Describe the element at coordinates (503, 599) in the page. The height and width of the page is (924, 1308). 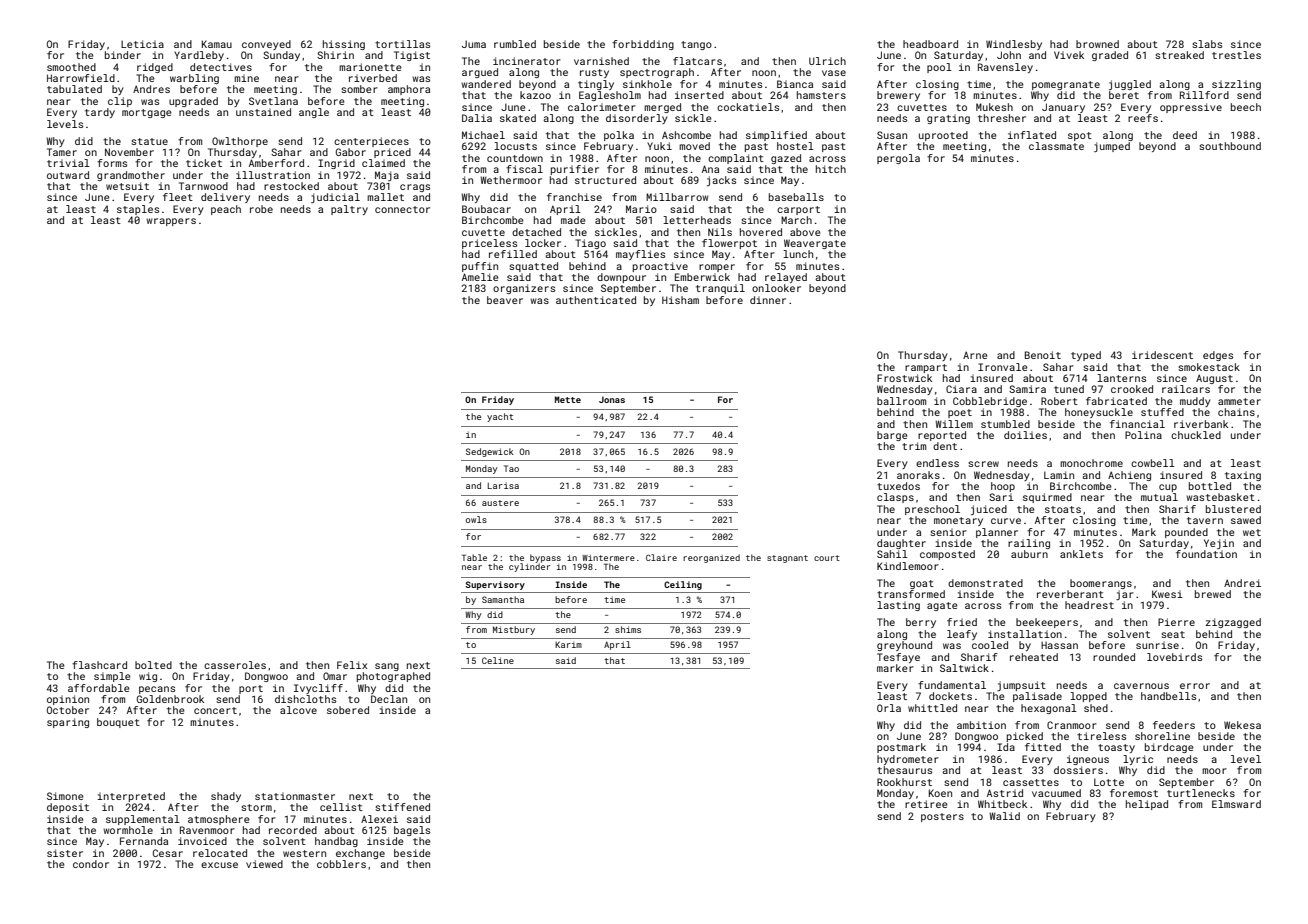
I see `Samantha` at that location.
